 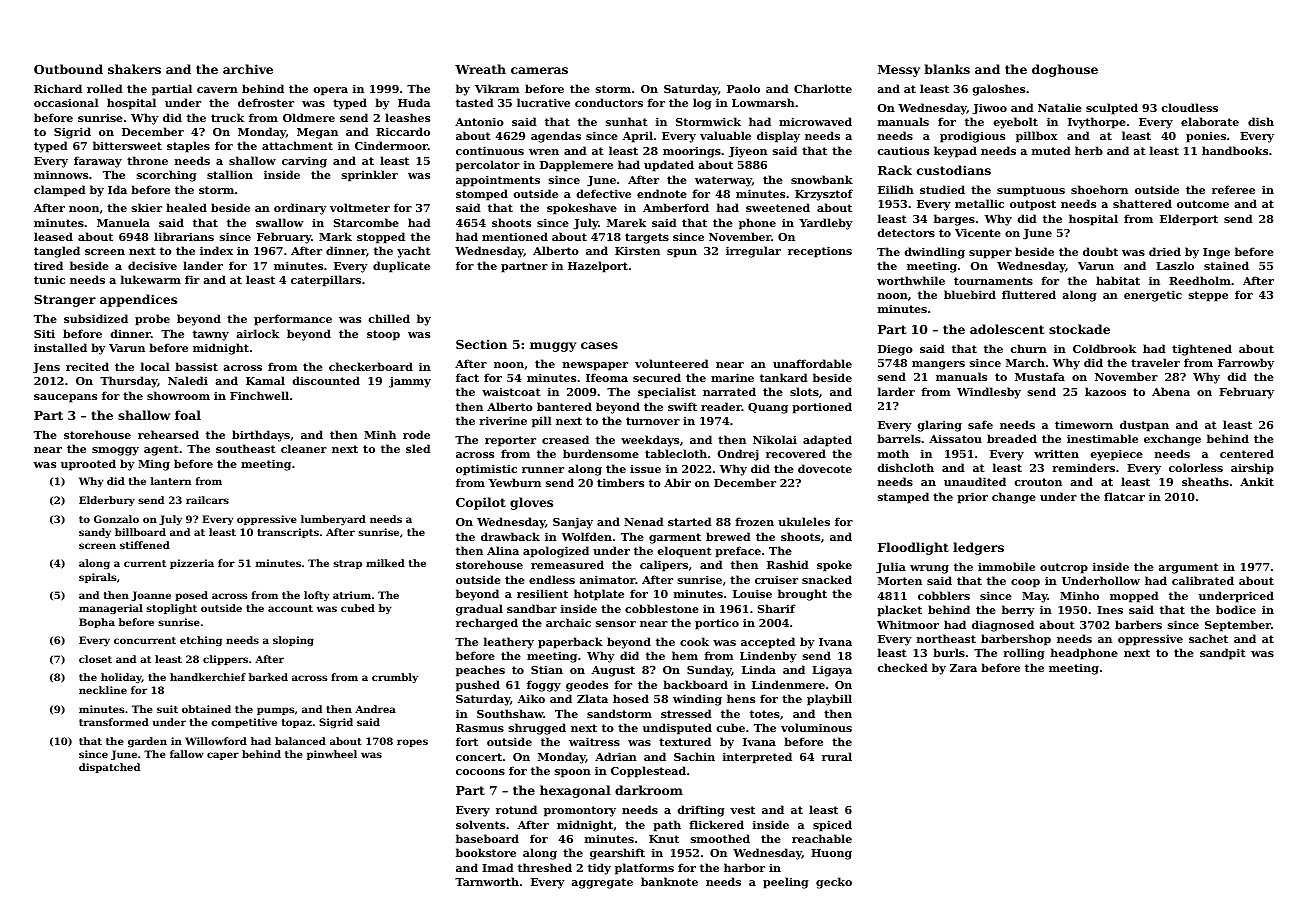 What do you see at coordinates (1064, 568) in the screenshot?
I see `outcrop` at bounding box center [1064, 568].
